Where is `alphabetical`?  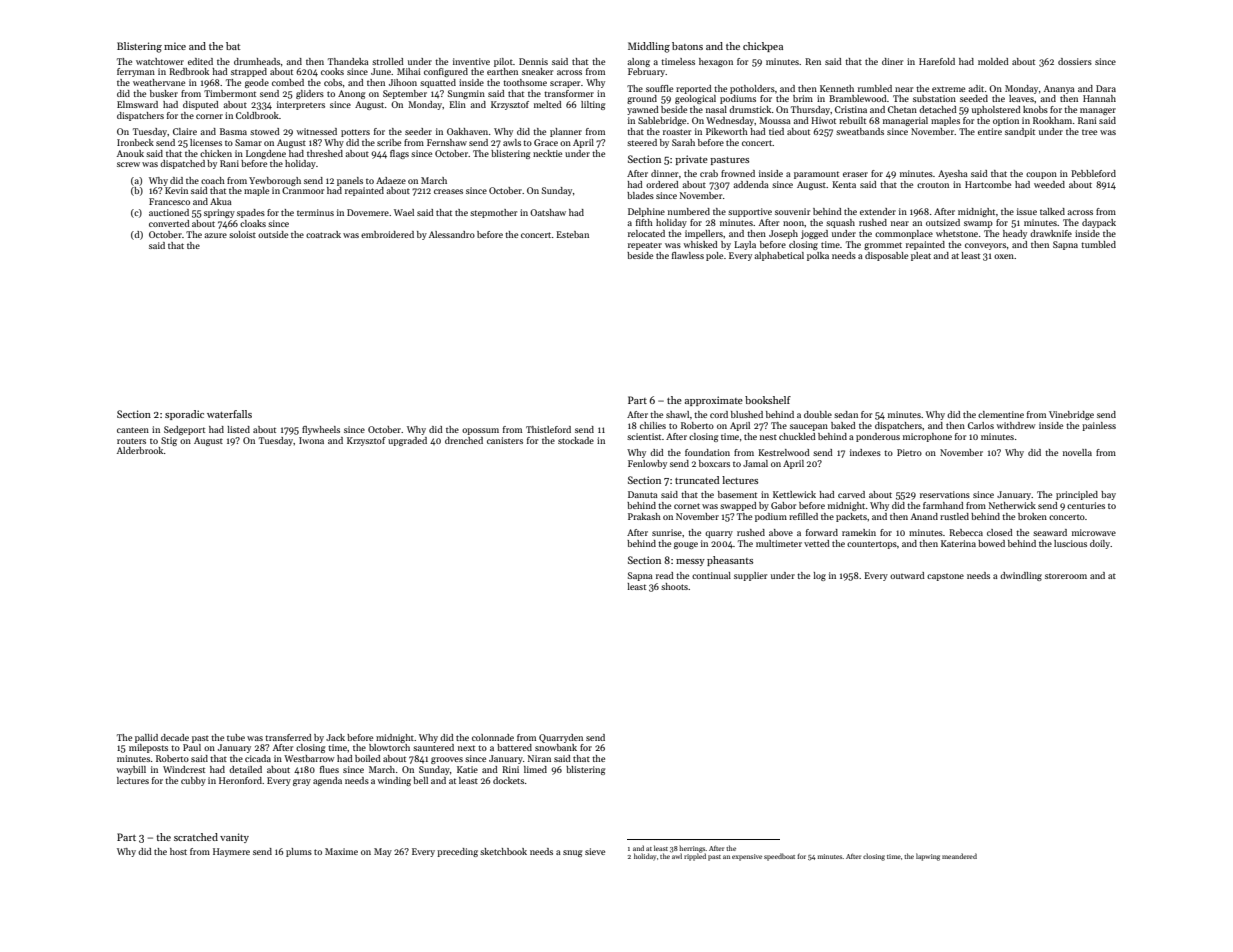
alphabetical is located at coordinates (779, 256).
